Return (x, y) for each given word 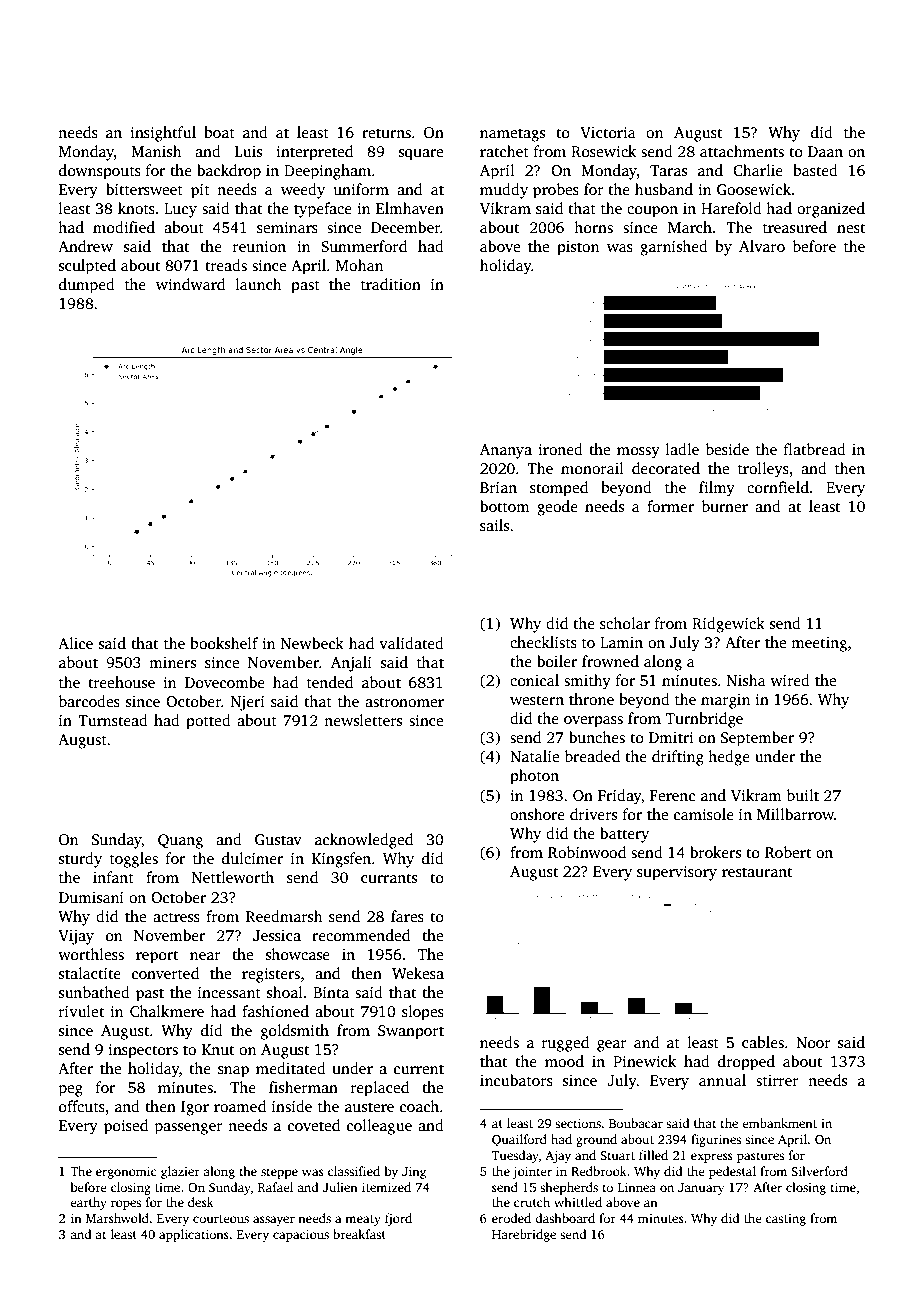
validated (411, 643)
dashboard (565, 1218)
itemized (386, 1187)
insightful (163, 134)
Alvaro (762, 246)
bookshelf (224, 643)
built (803, 795)
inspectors (143, 1051)
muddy (504, 191)
